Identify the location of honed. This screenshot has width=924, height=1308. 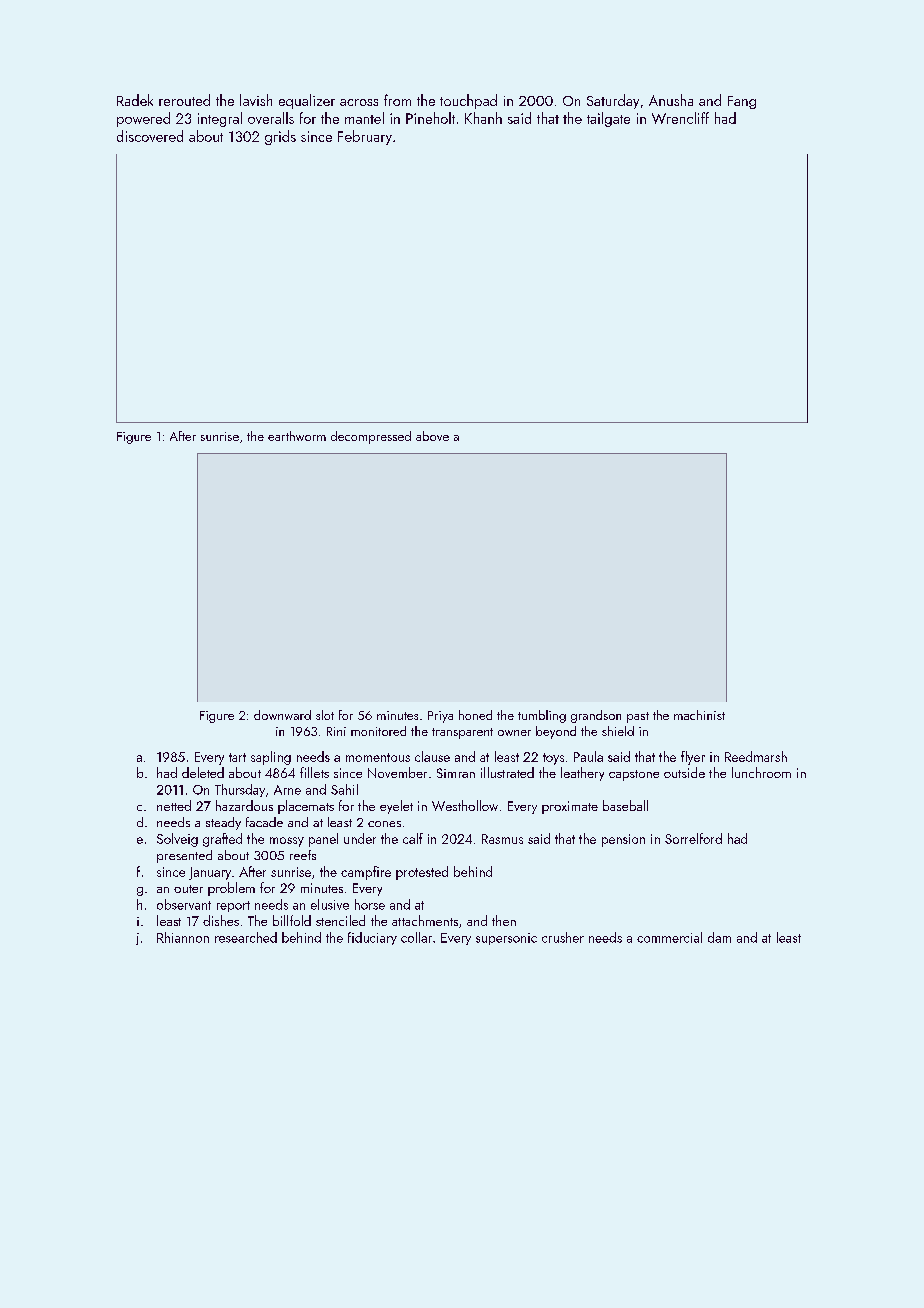
(475, 715).
